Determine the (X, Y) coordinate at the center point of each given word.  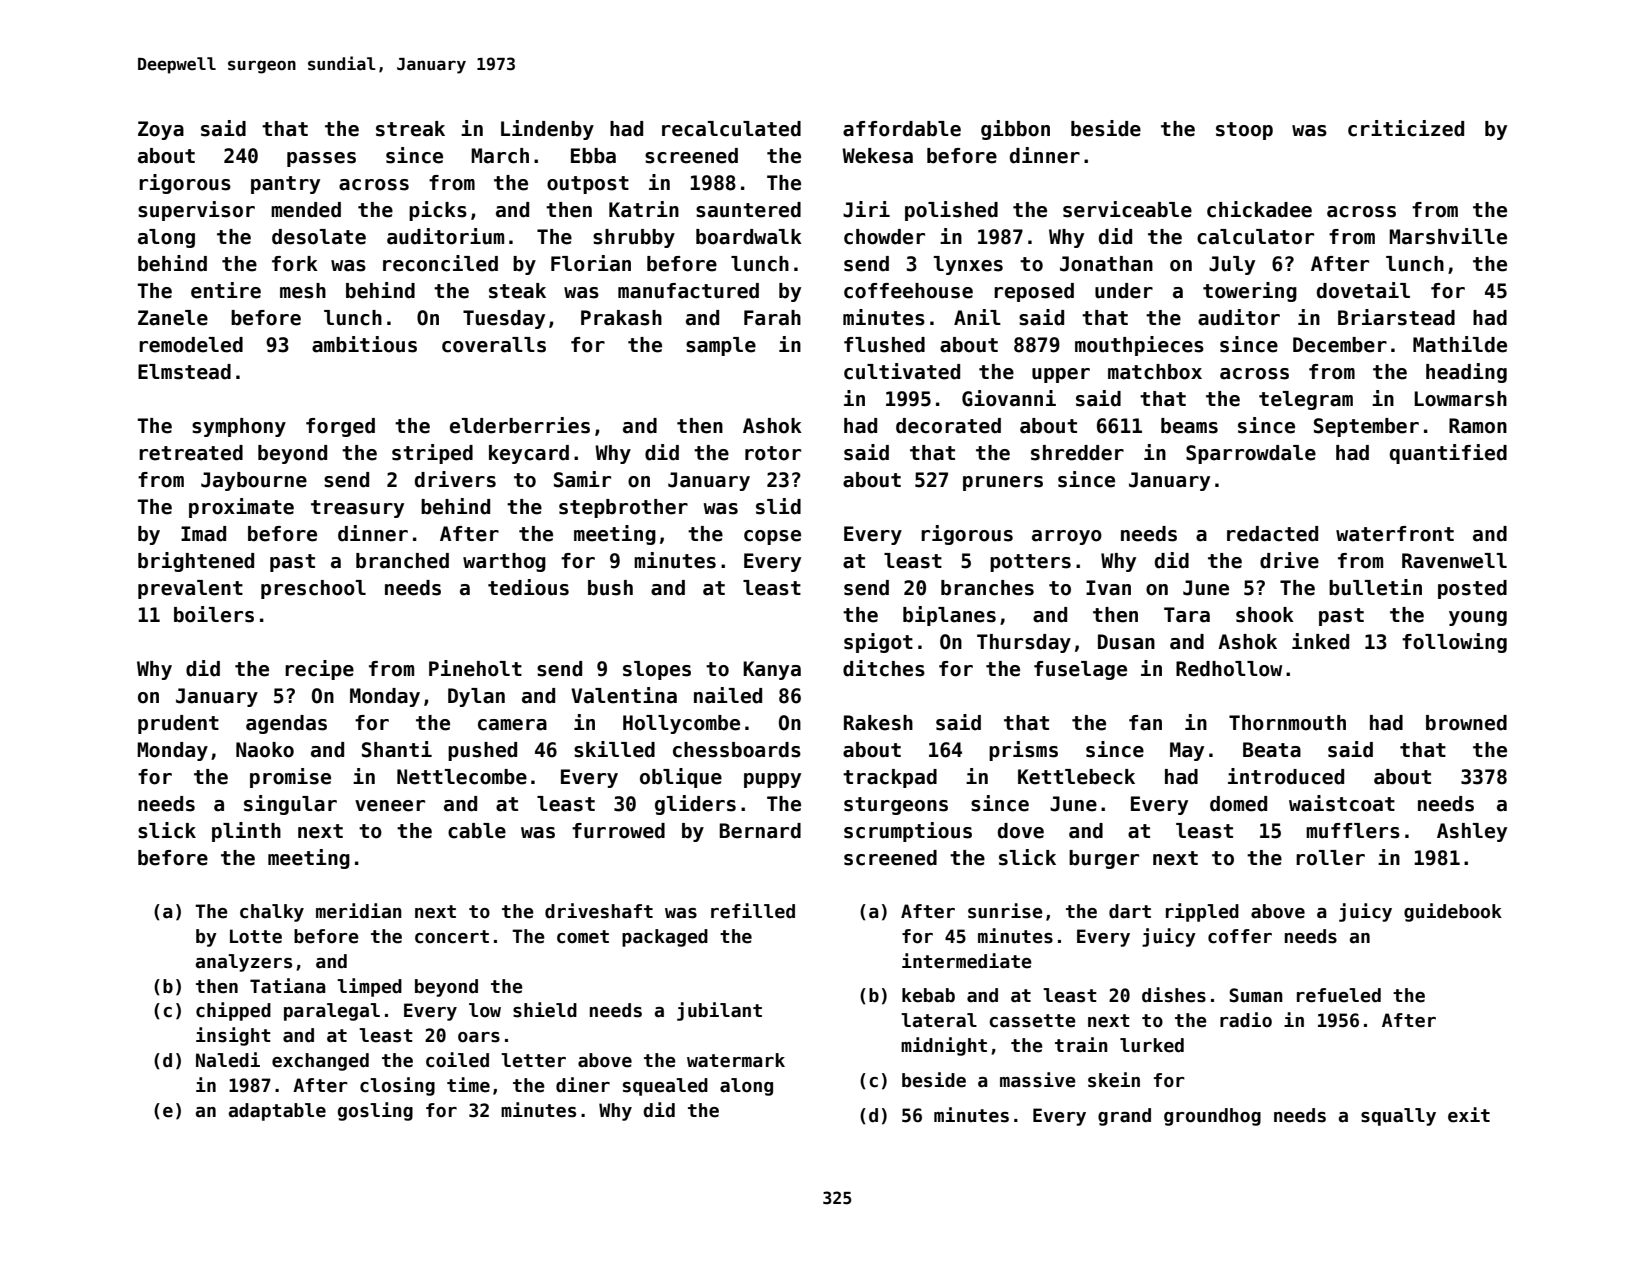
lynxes (968, 265)
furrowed (618, 831)
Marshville (1448, 236)
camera (512, 725)
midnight (944, 1046)
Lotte (256, 936)
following (1454, 643)
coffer (1240, 936)
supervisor (196, 211)
